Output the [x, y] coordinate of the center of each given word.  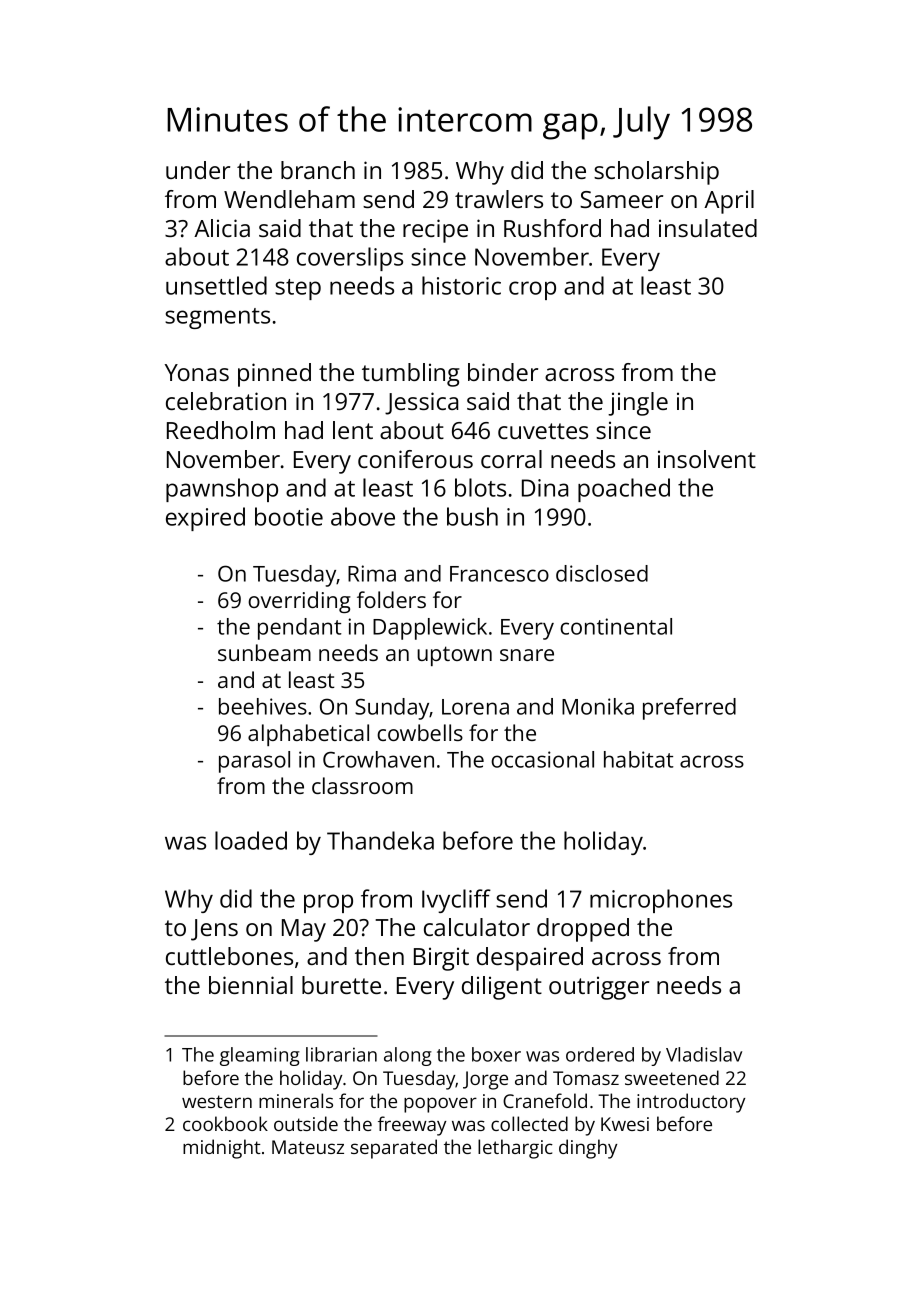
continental [616, 626]
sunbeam [264, 652]
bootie [289, 516]
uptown [454, 656]
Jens [214, 930]
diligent [502, 988]
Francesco [499, 574]
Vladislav [704, 1054]
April [729, 202]
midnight [222, 1149]
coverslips [350, 259]
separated [394, 1149]
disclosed [602, 573]
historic [461, 285]
